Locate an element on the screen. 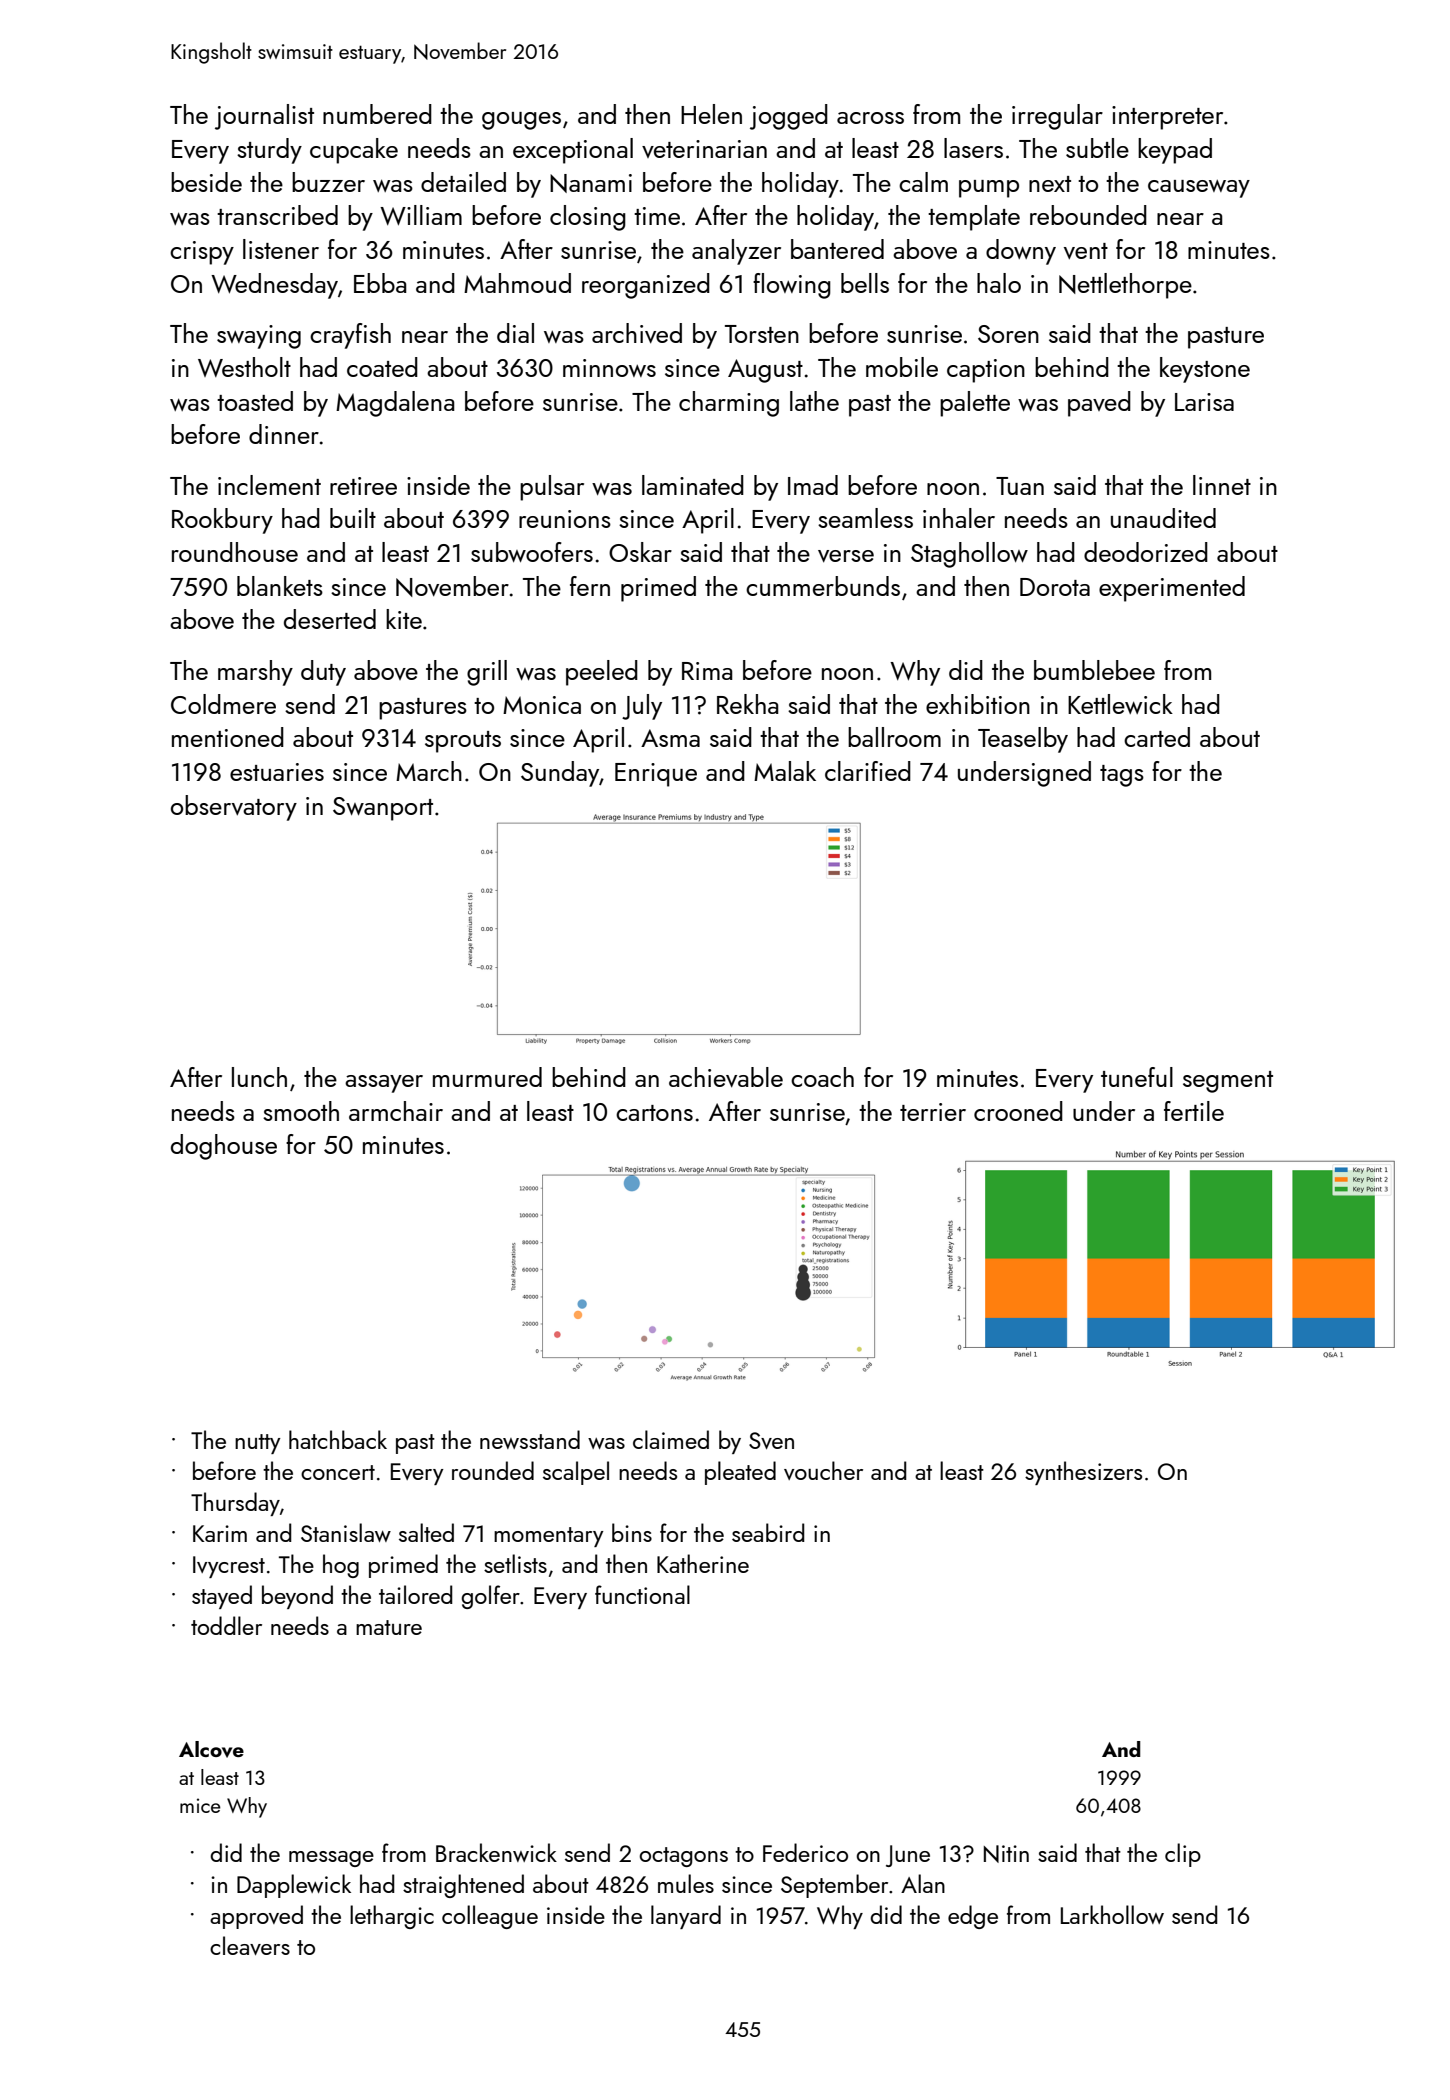  Federico is located at coordinates (805, 1852).
